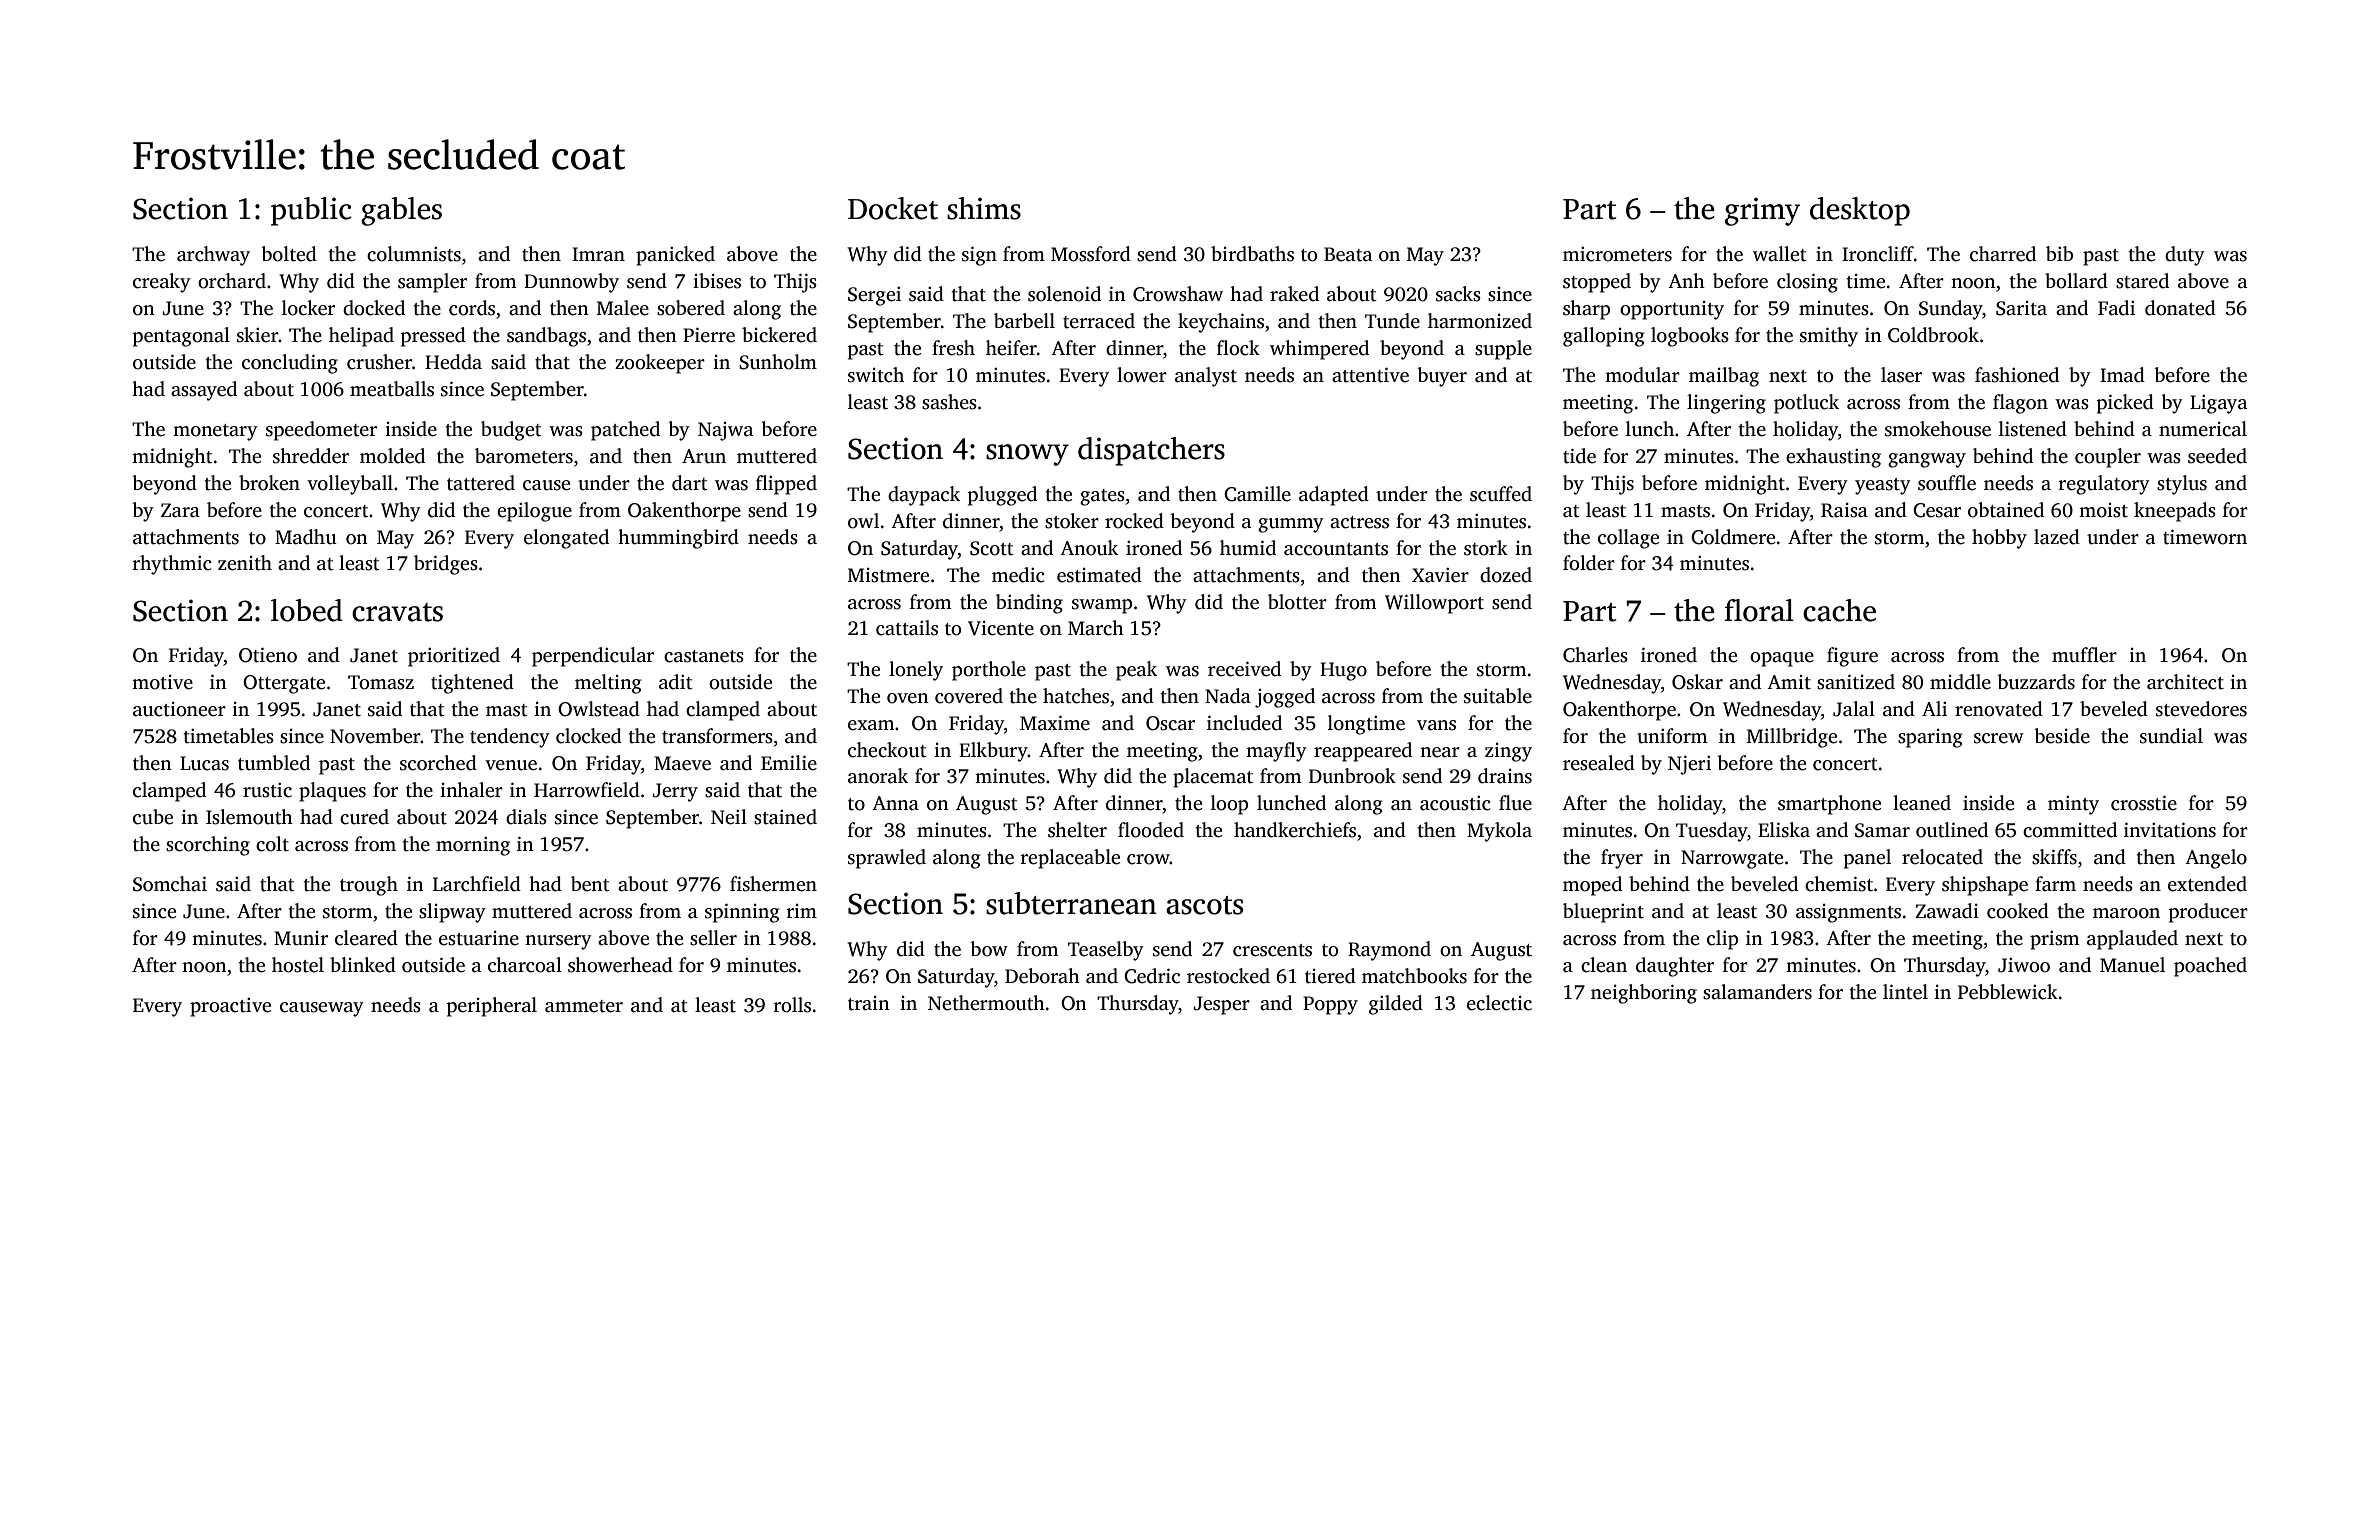 The height and width of the screenshot is (1540, 2380). What do you see at coordinates (311, 211) in the screenshot?
I see `public` at bounding box center [311, 211].
